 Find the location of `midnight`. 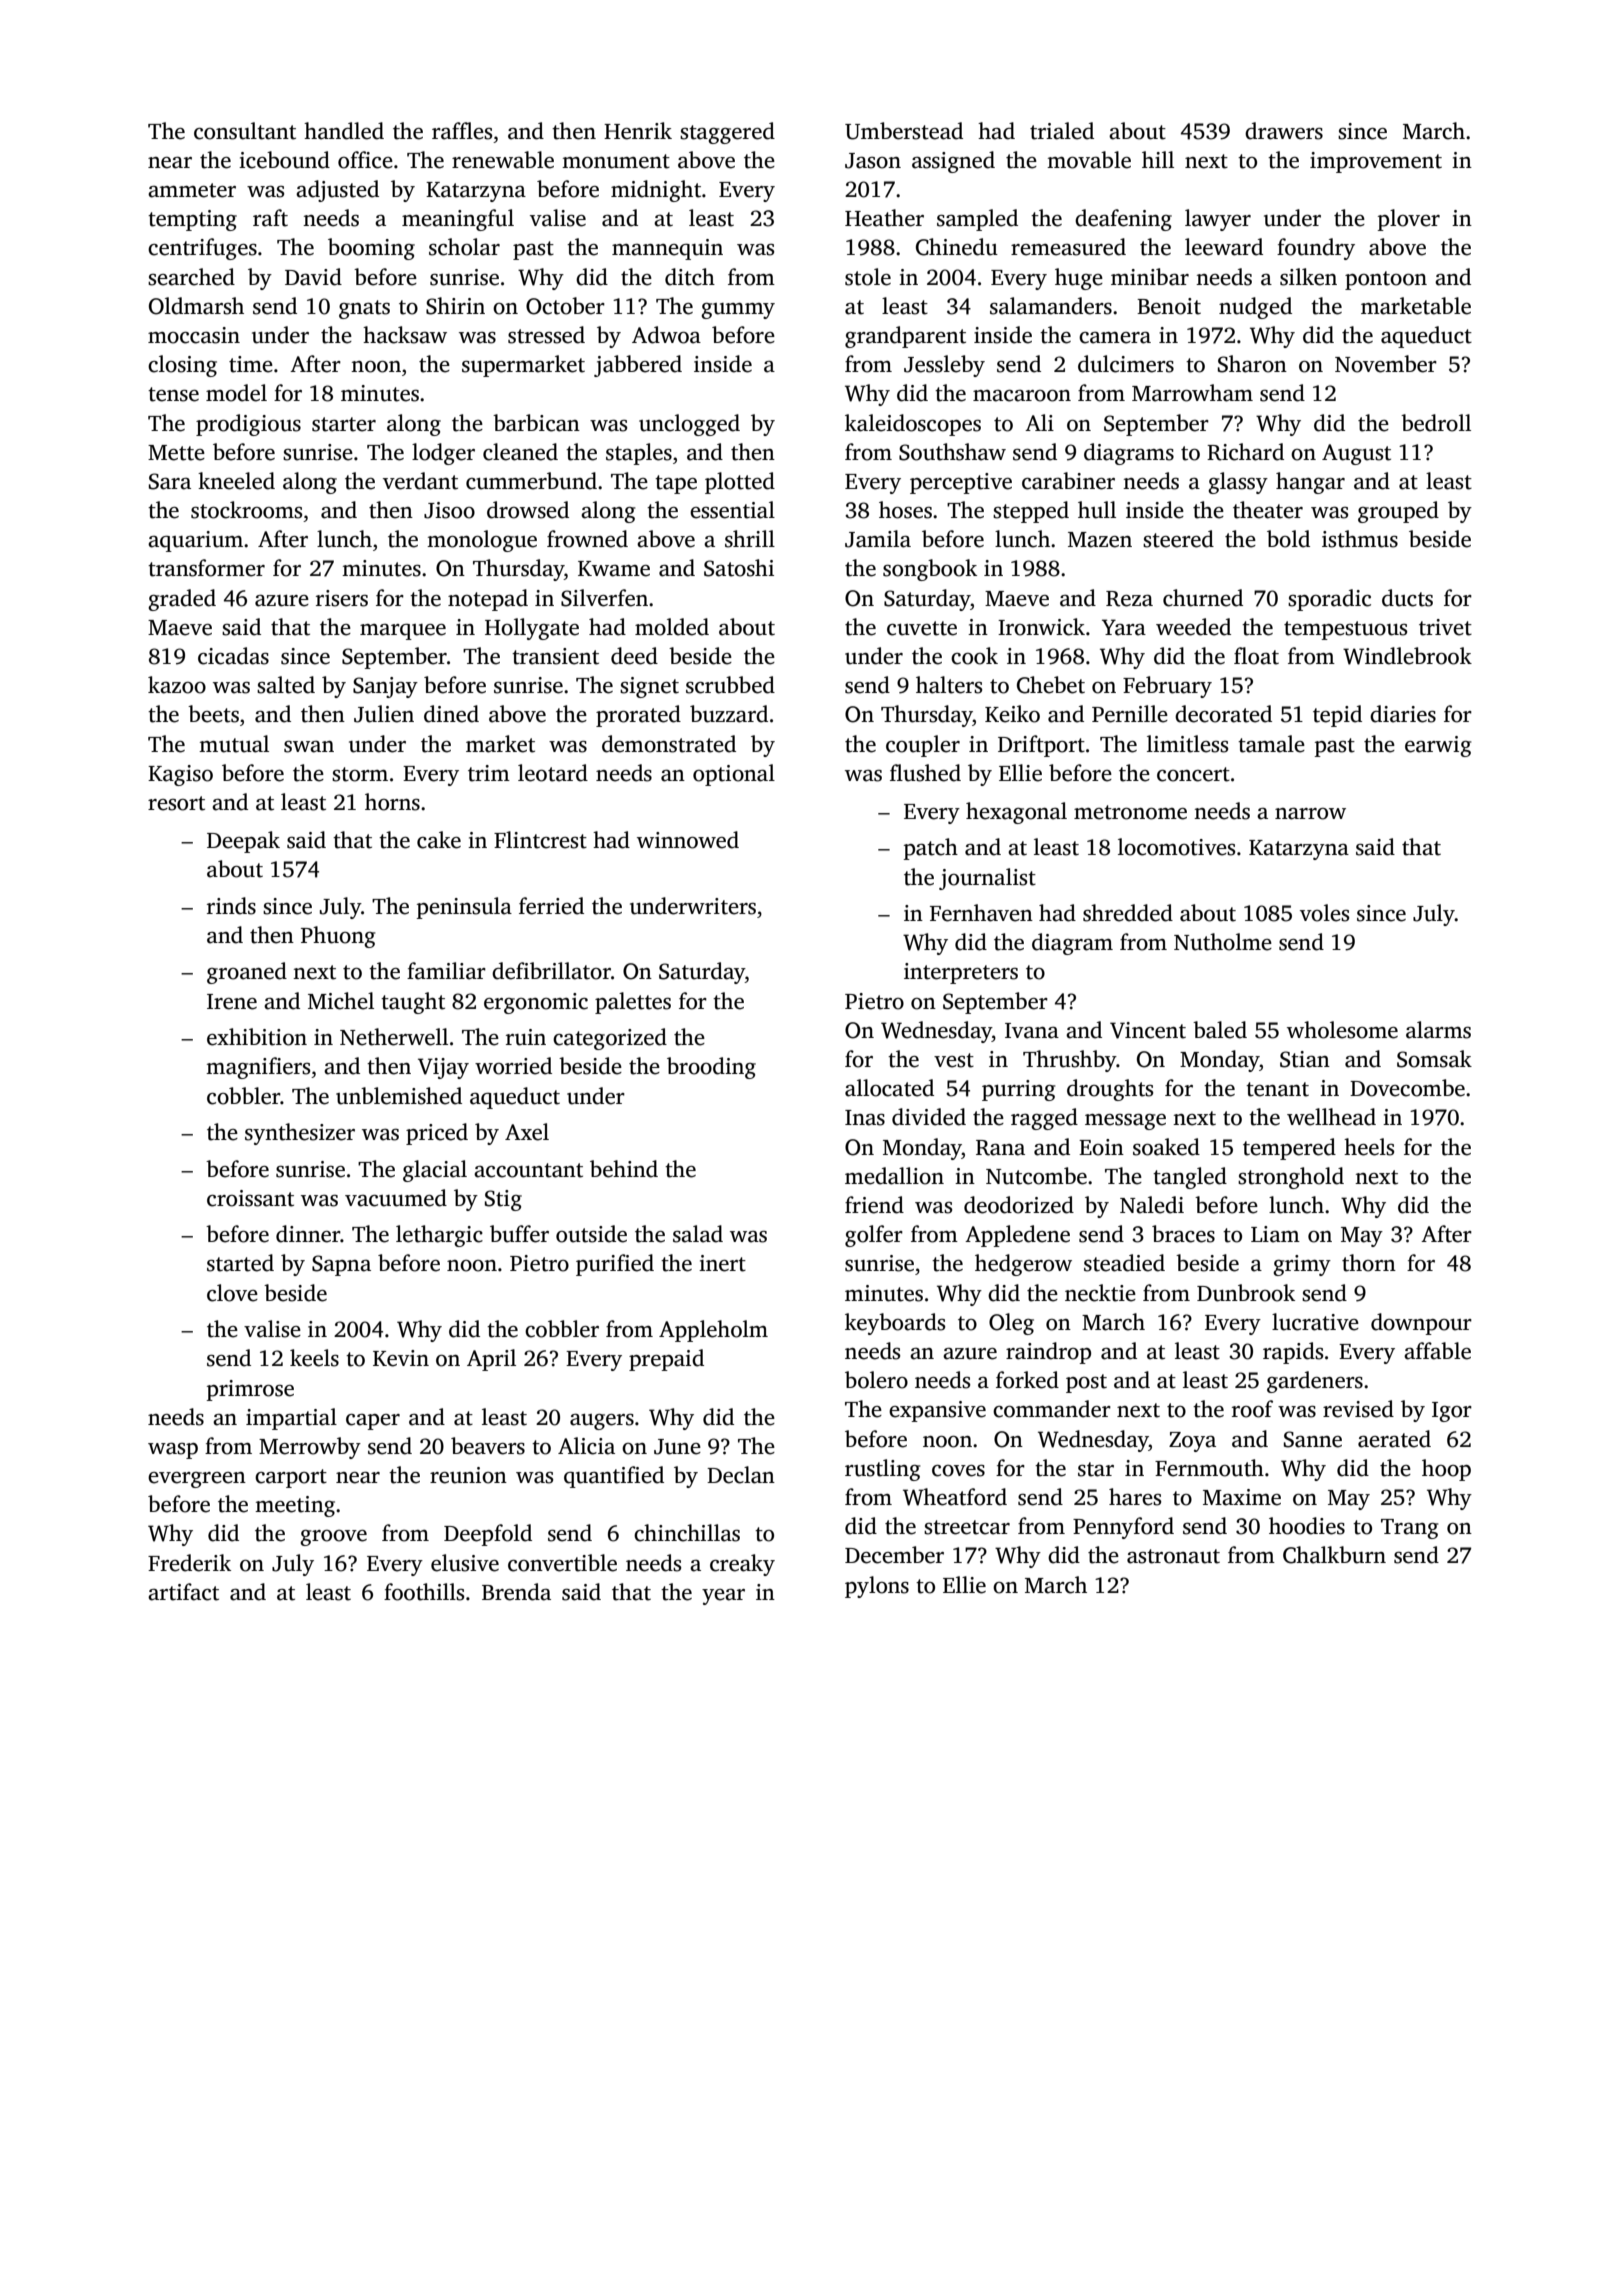

midnight is located at coordinates (656, 191).
